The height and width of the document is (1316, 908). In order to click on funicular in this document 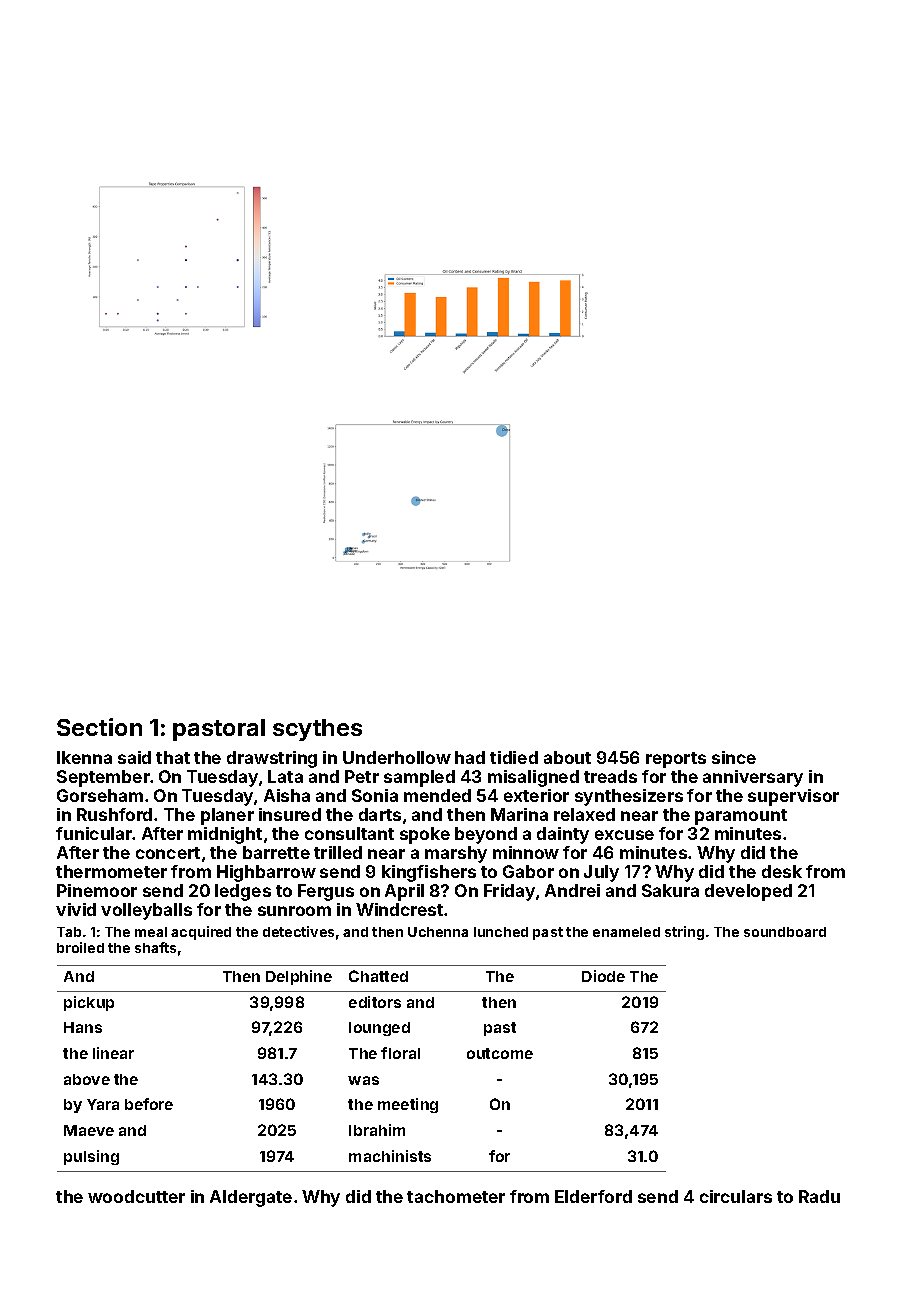, I will do `click(94, 833)`.
